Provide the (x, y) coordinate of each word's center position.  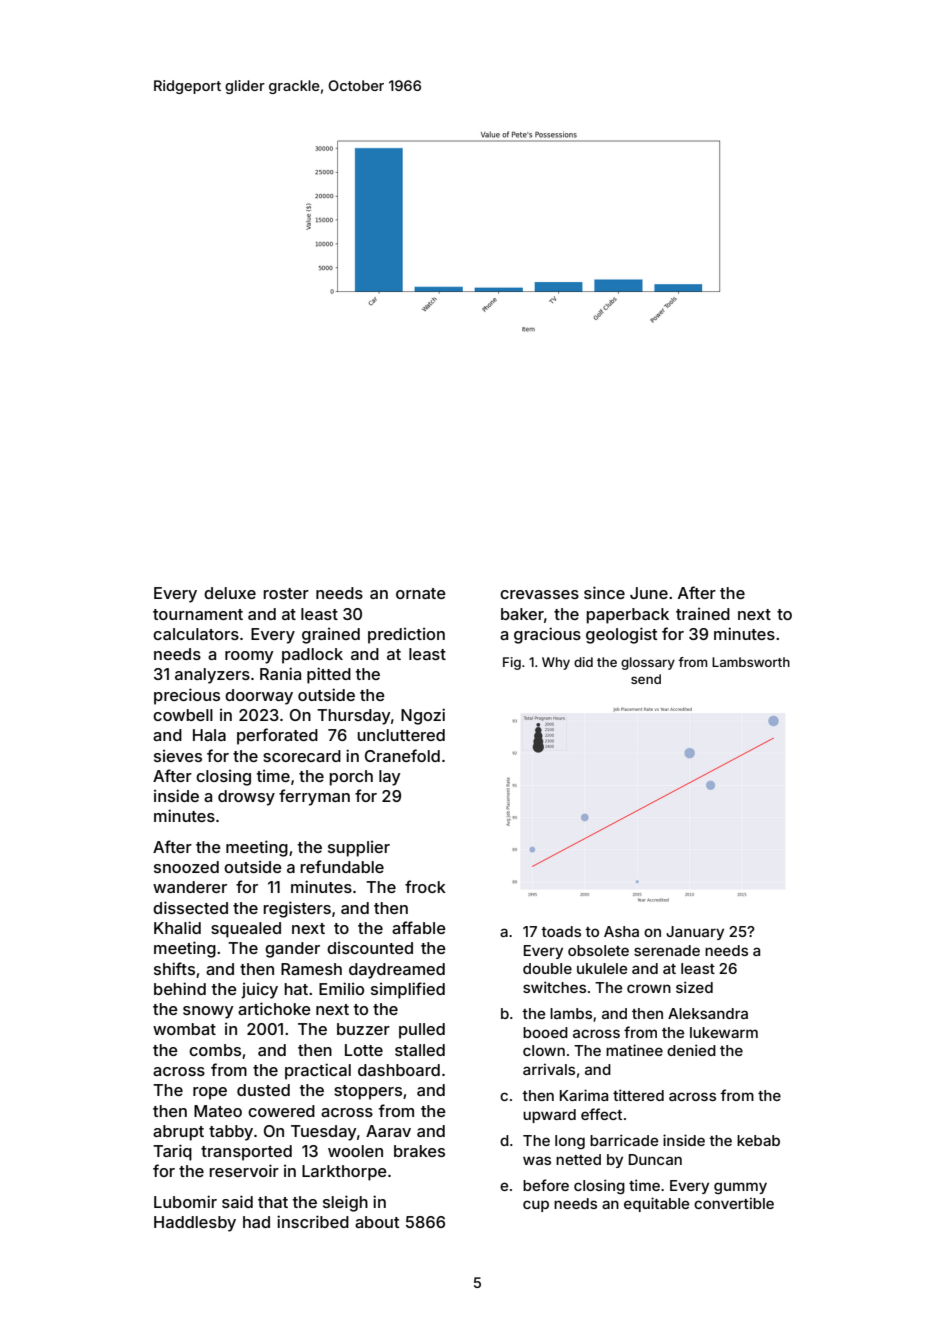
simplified (408, 990)
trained (703, 614)
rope (210, 1093)
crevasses (539, 594)
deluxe (230, 593)
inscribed (313, 1221)
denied (691, 1050)
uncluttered (401, 735)
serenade (667, 950)
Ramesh (311, 969)
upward (549, 1116)
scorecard (302, 756)
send (646, 679)
